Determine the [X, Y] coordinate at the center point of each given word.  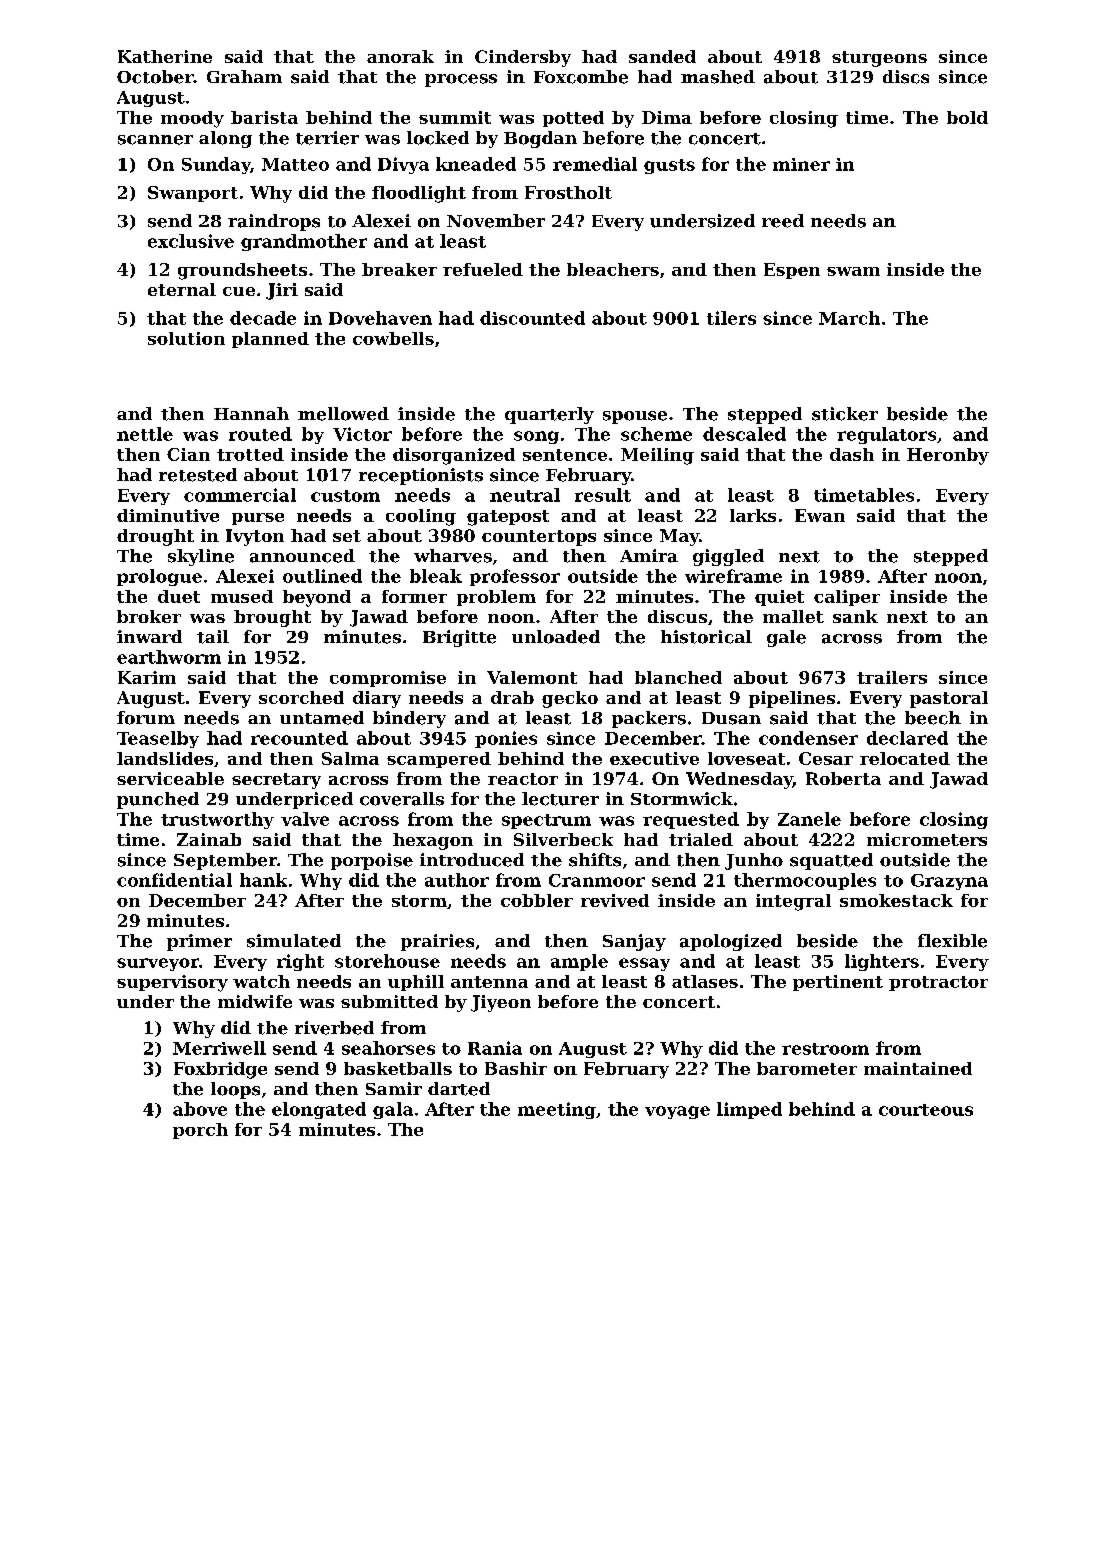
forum [146, 718]
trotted [250, 454]
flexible [952, 941]
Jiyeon [501, 1003]
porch [200, 1131]
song [536, 437]
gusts [669, 166]
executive [654, 758]
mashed [718, 77]
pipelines [792, 699]
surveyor [158, 964]
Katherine [165, 56]
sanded [662, 56]
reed [783, 221]
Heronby [948, 456]
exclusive [191, 241]
